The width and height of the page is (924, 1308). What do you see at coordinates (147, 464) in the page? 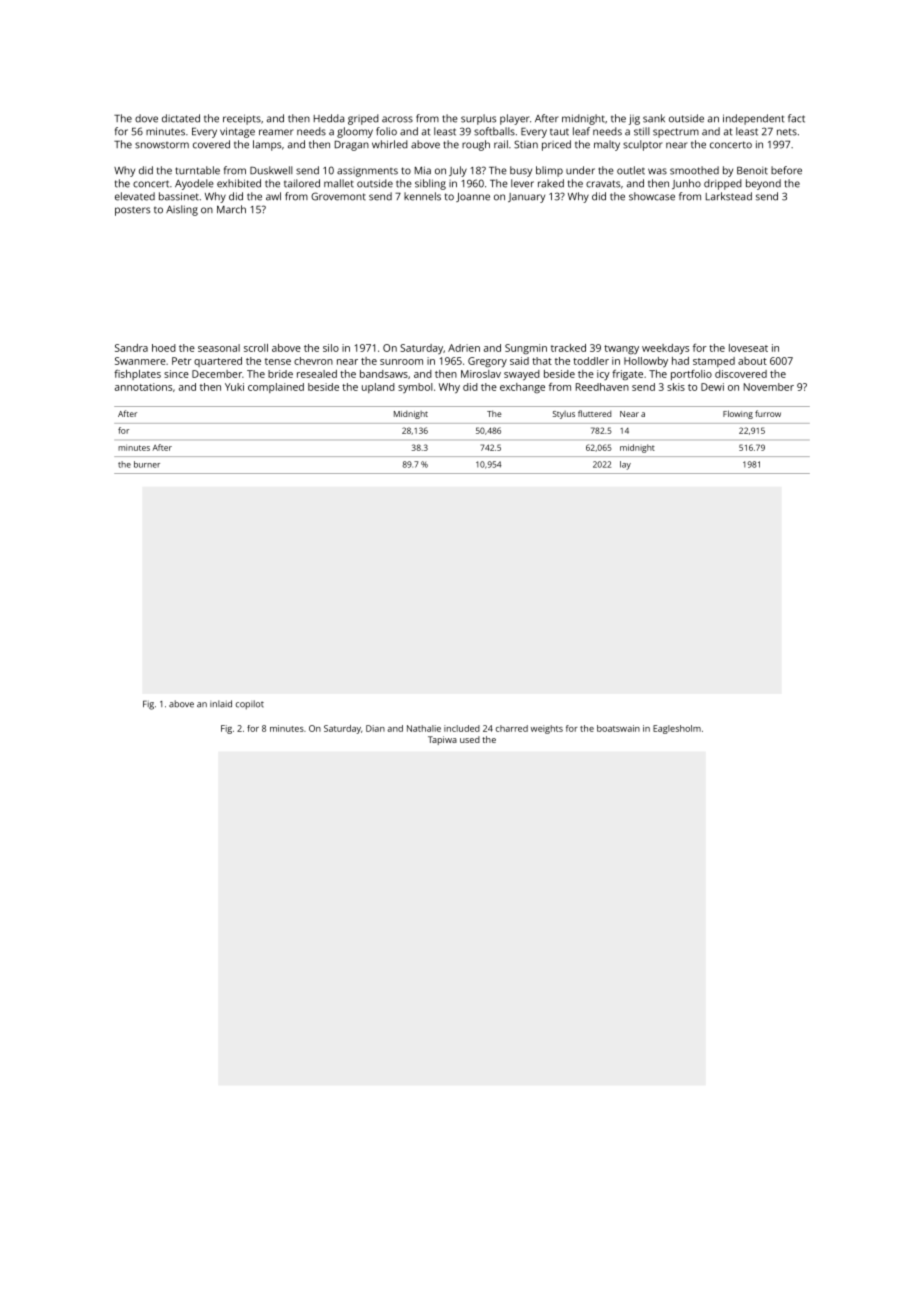
I see `burner` at bounding box center [147, 464].
